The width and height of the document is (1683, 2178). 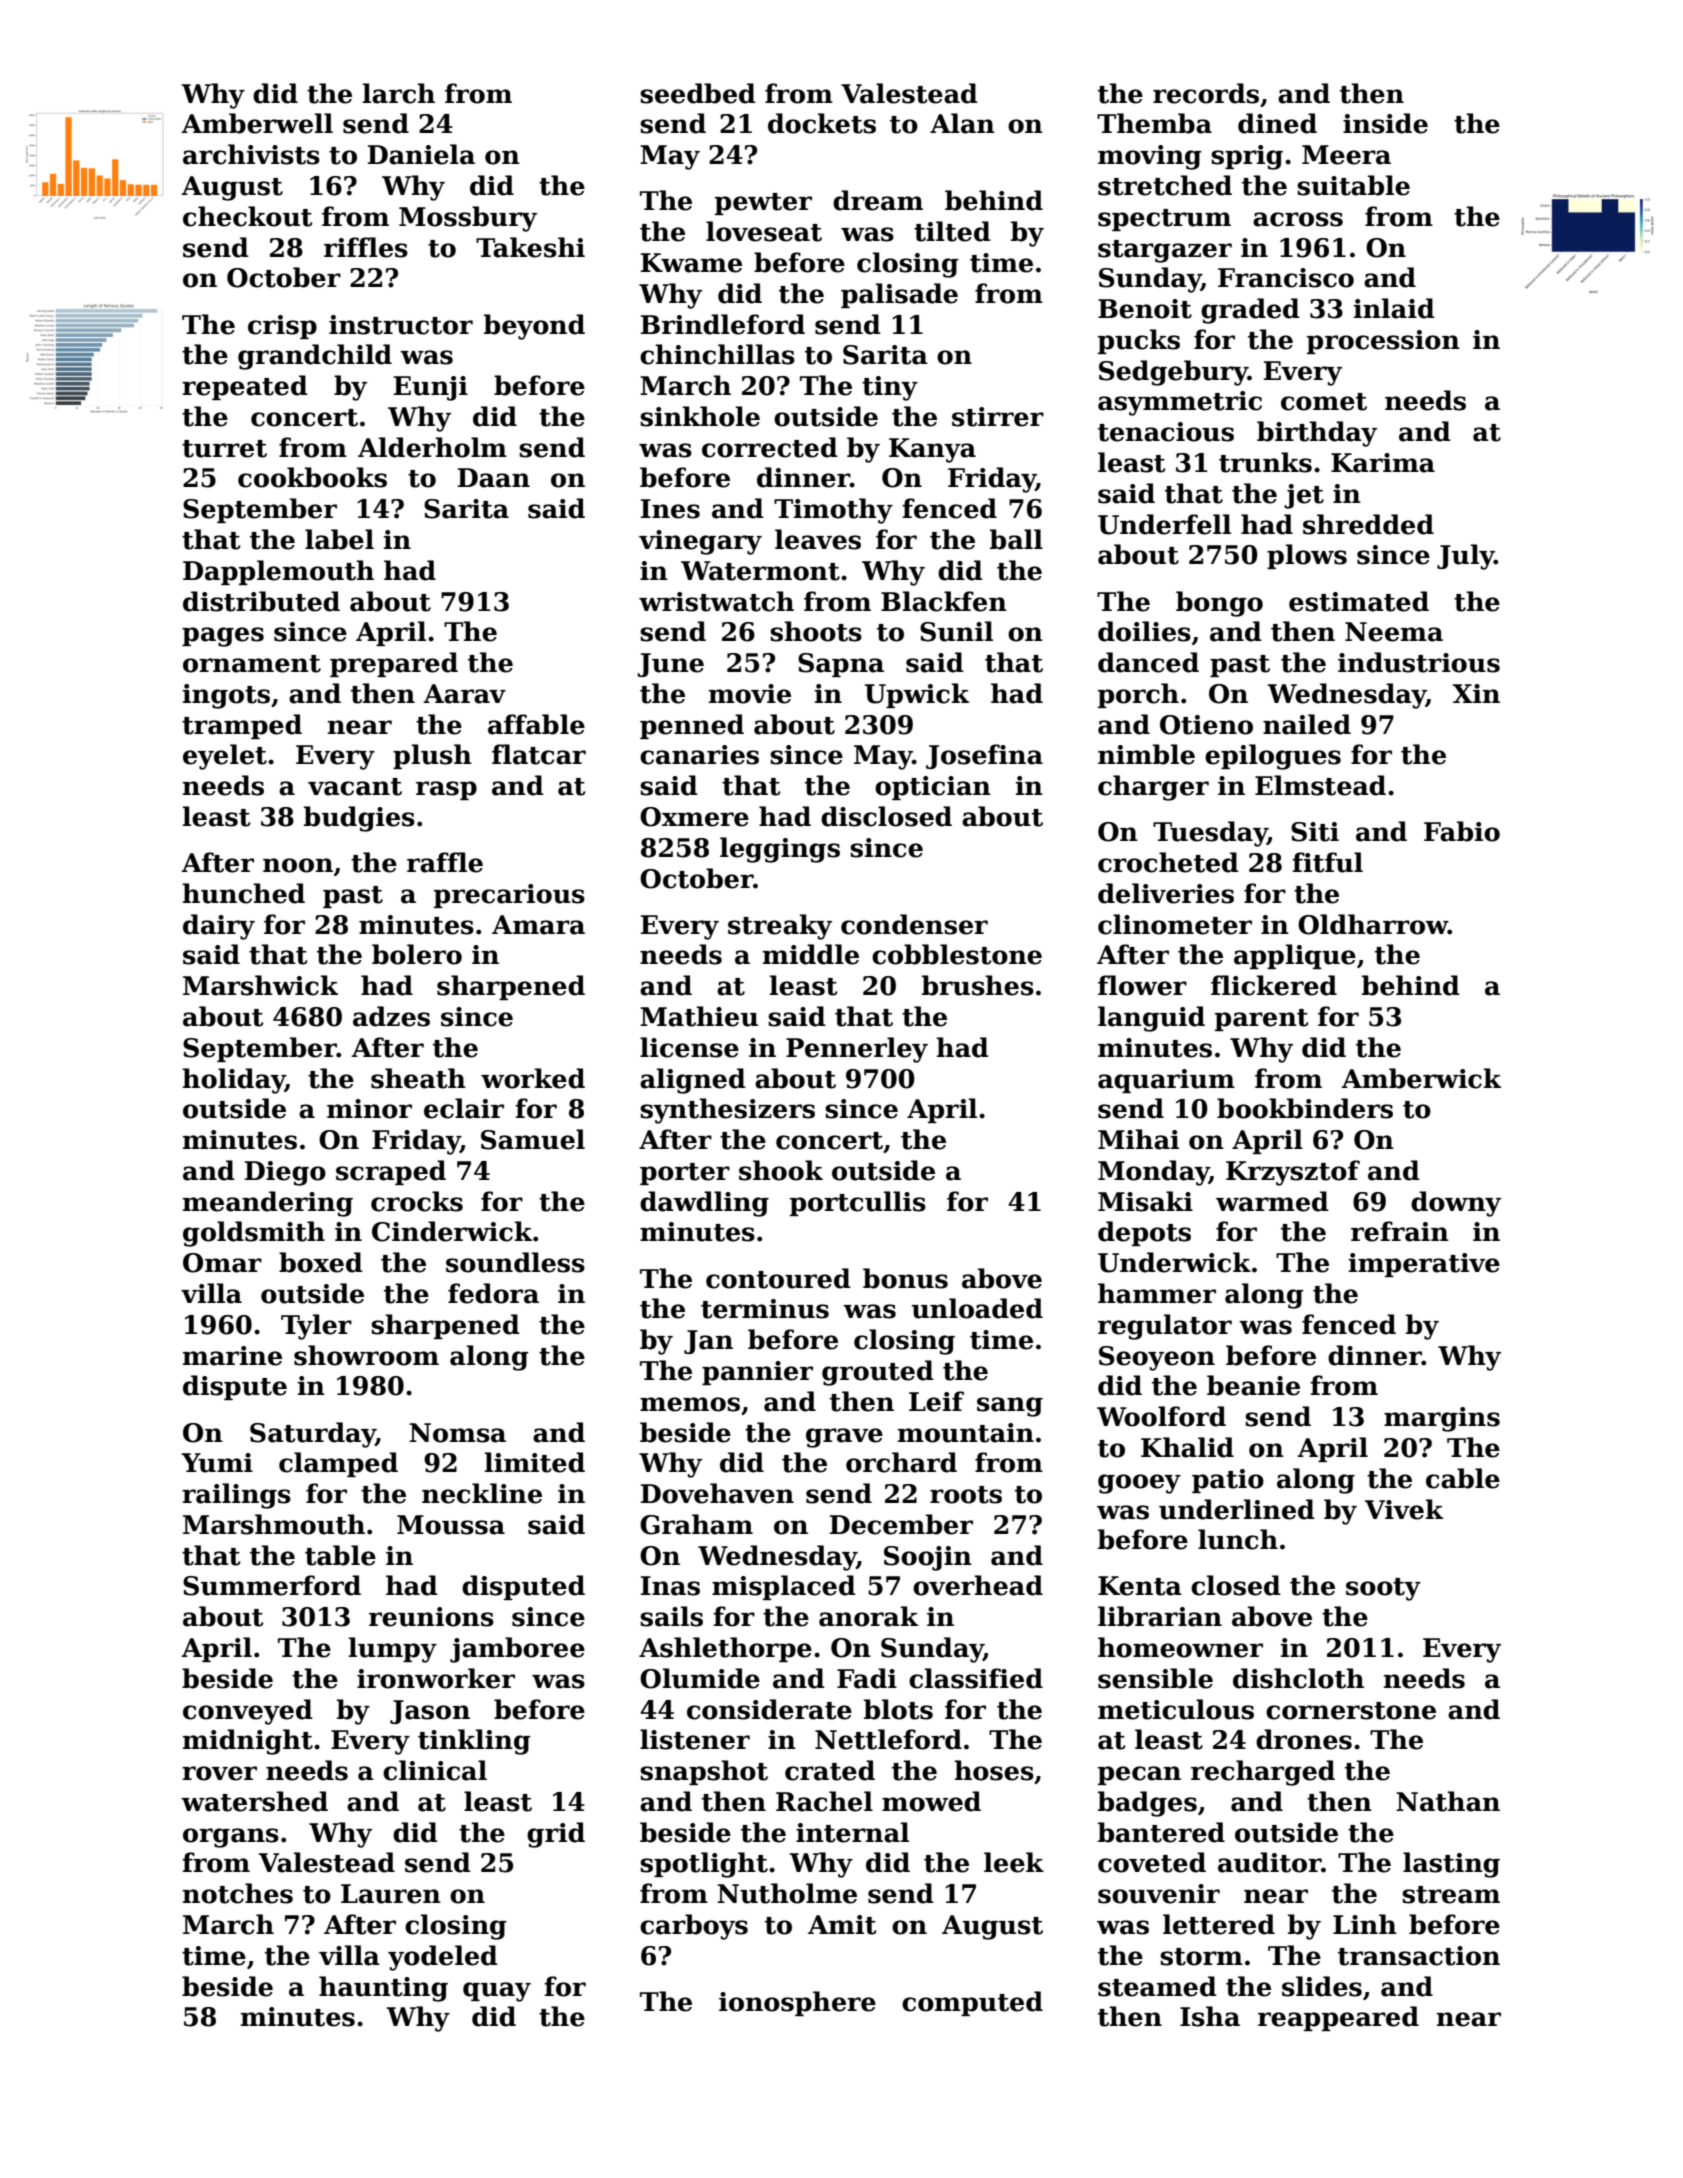 I want to click on larch, so click(x=399, y=93).
